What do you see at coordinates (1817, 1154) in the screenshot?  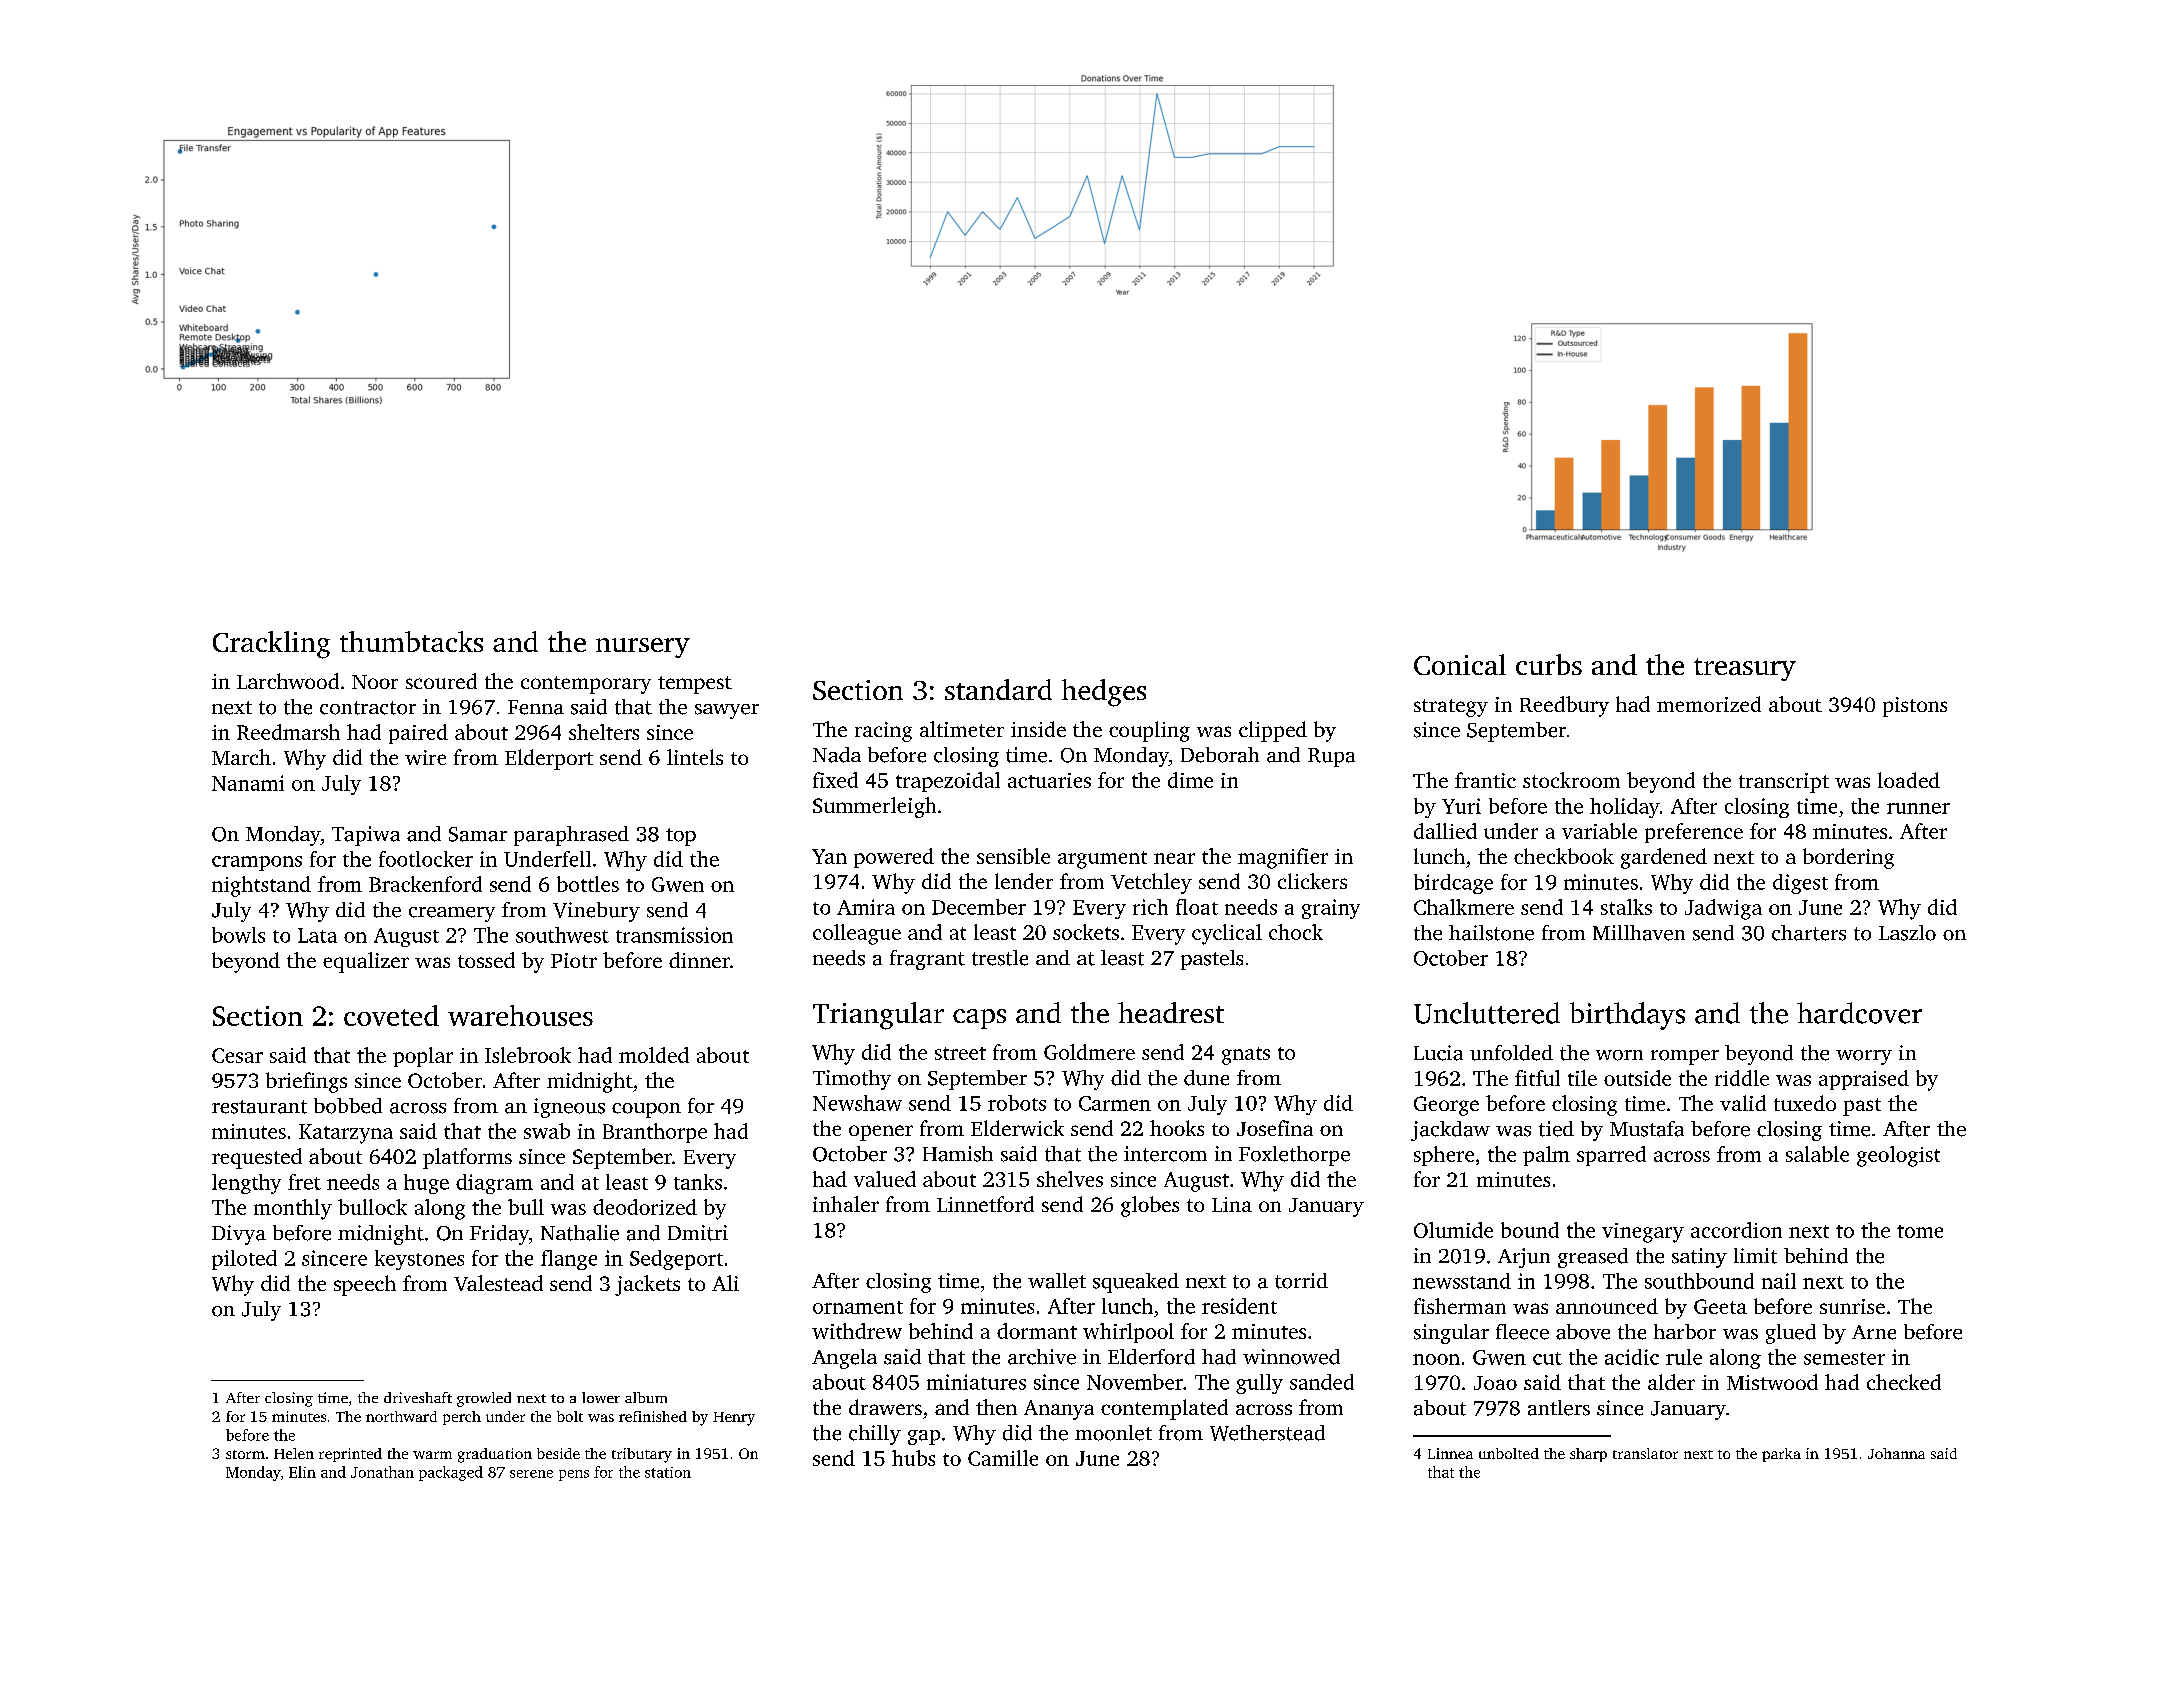 I see `salable` at bounding box center [1817, 1154].
